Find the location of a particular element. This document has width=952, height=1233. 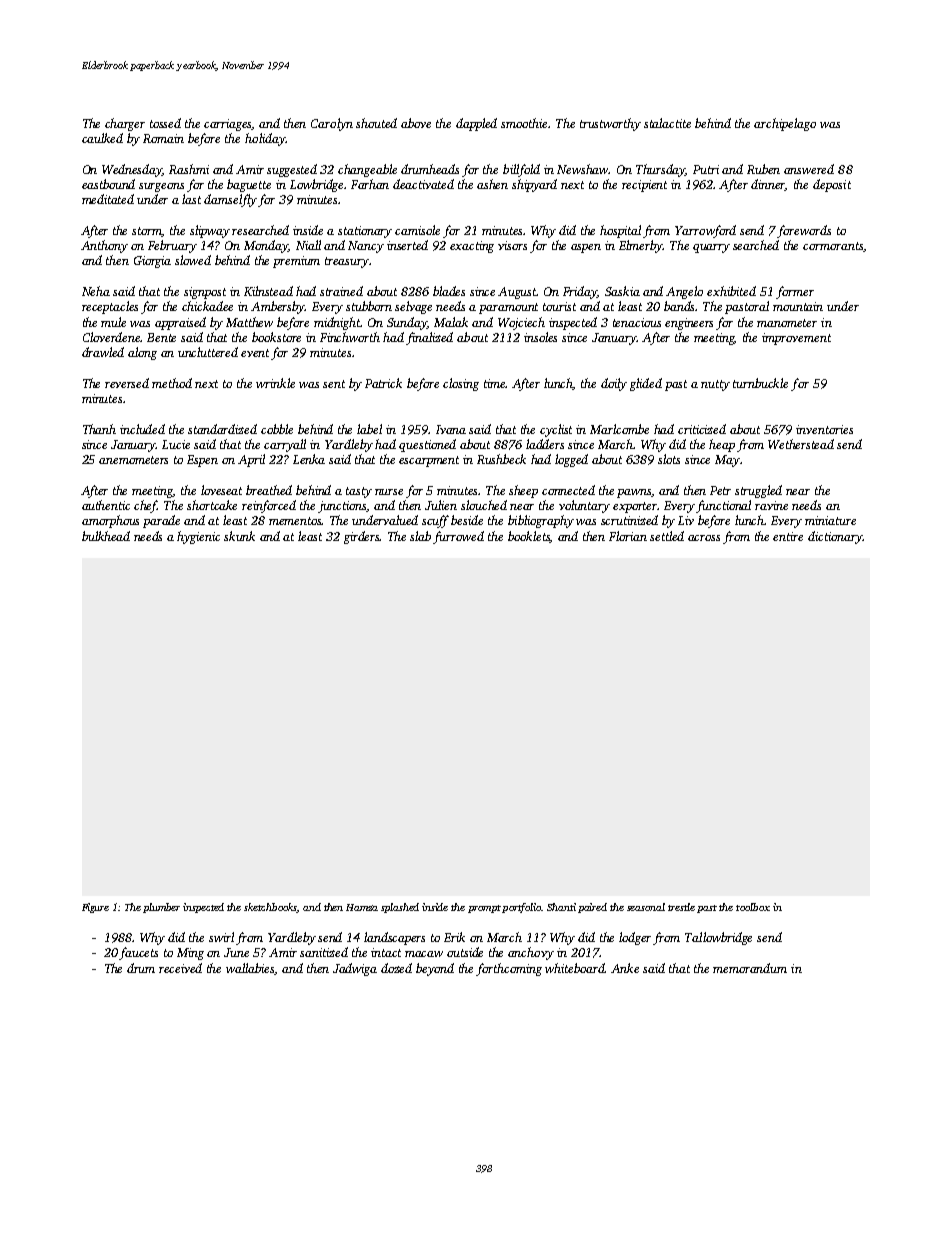

deposit is located at coordinates (832, 185).
